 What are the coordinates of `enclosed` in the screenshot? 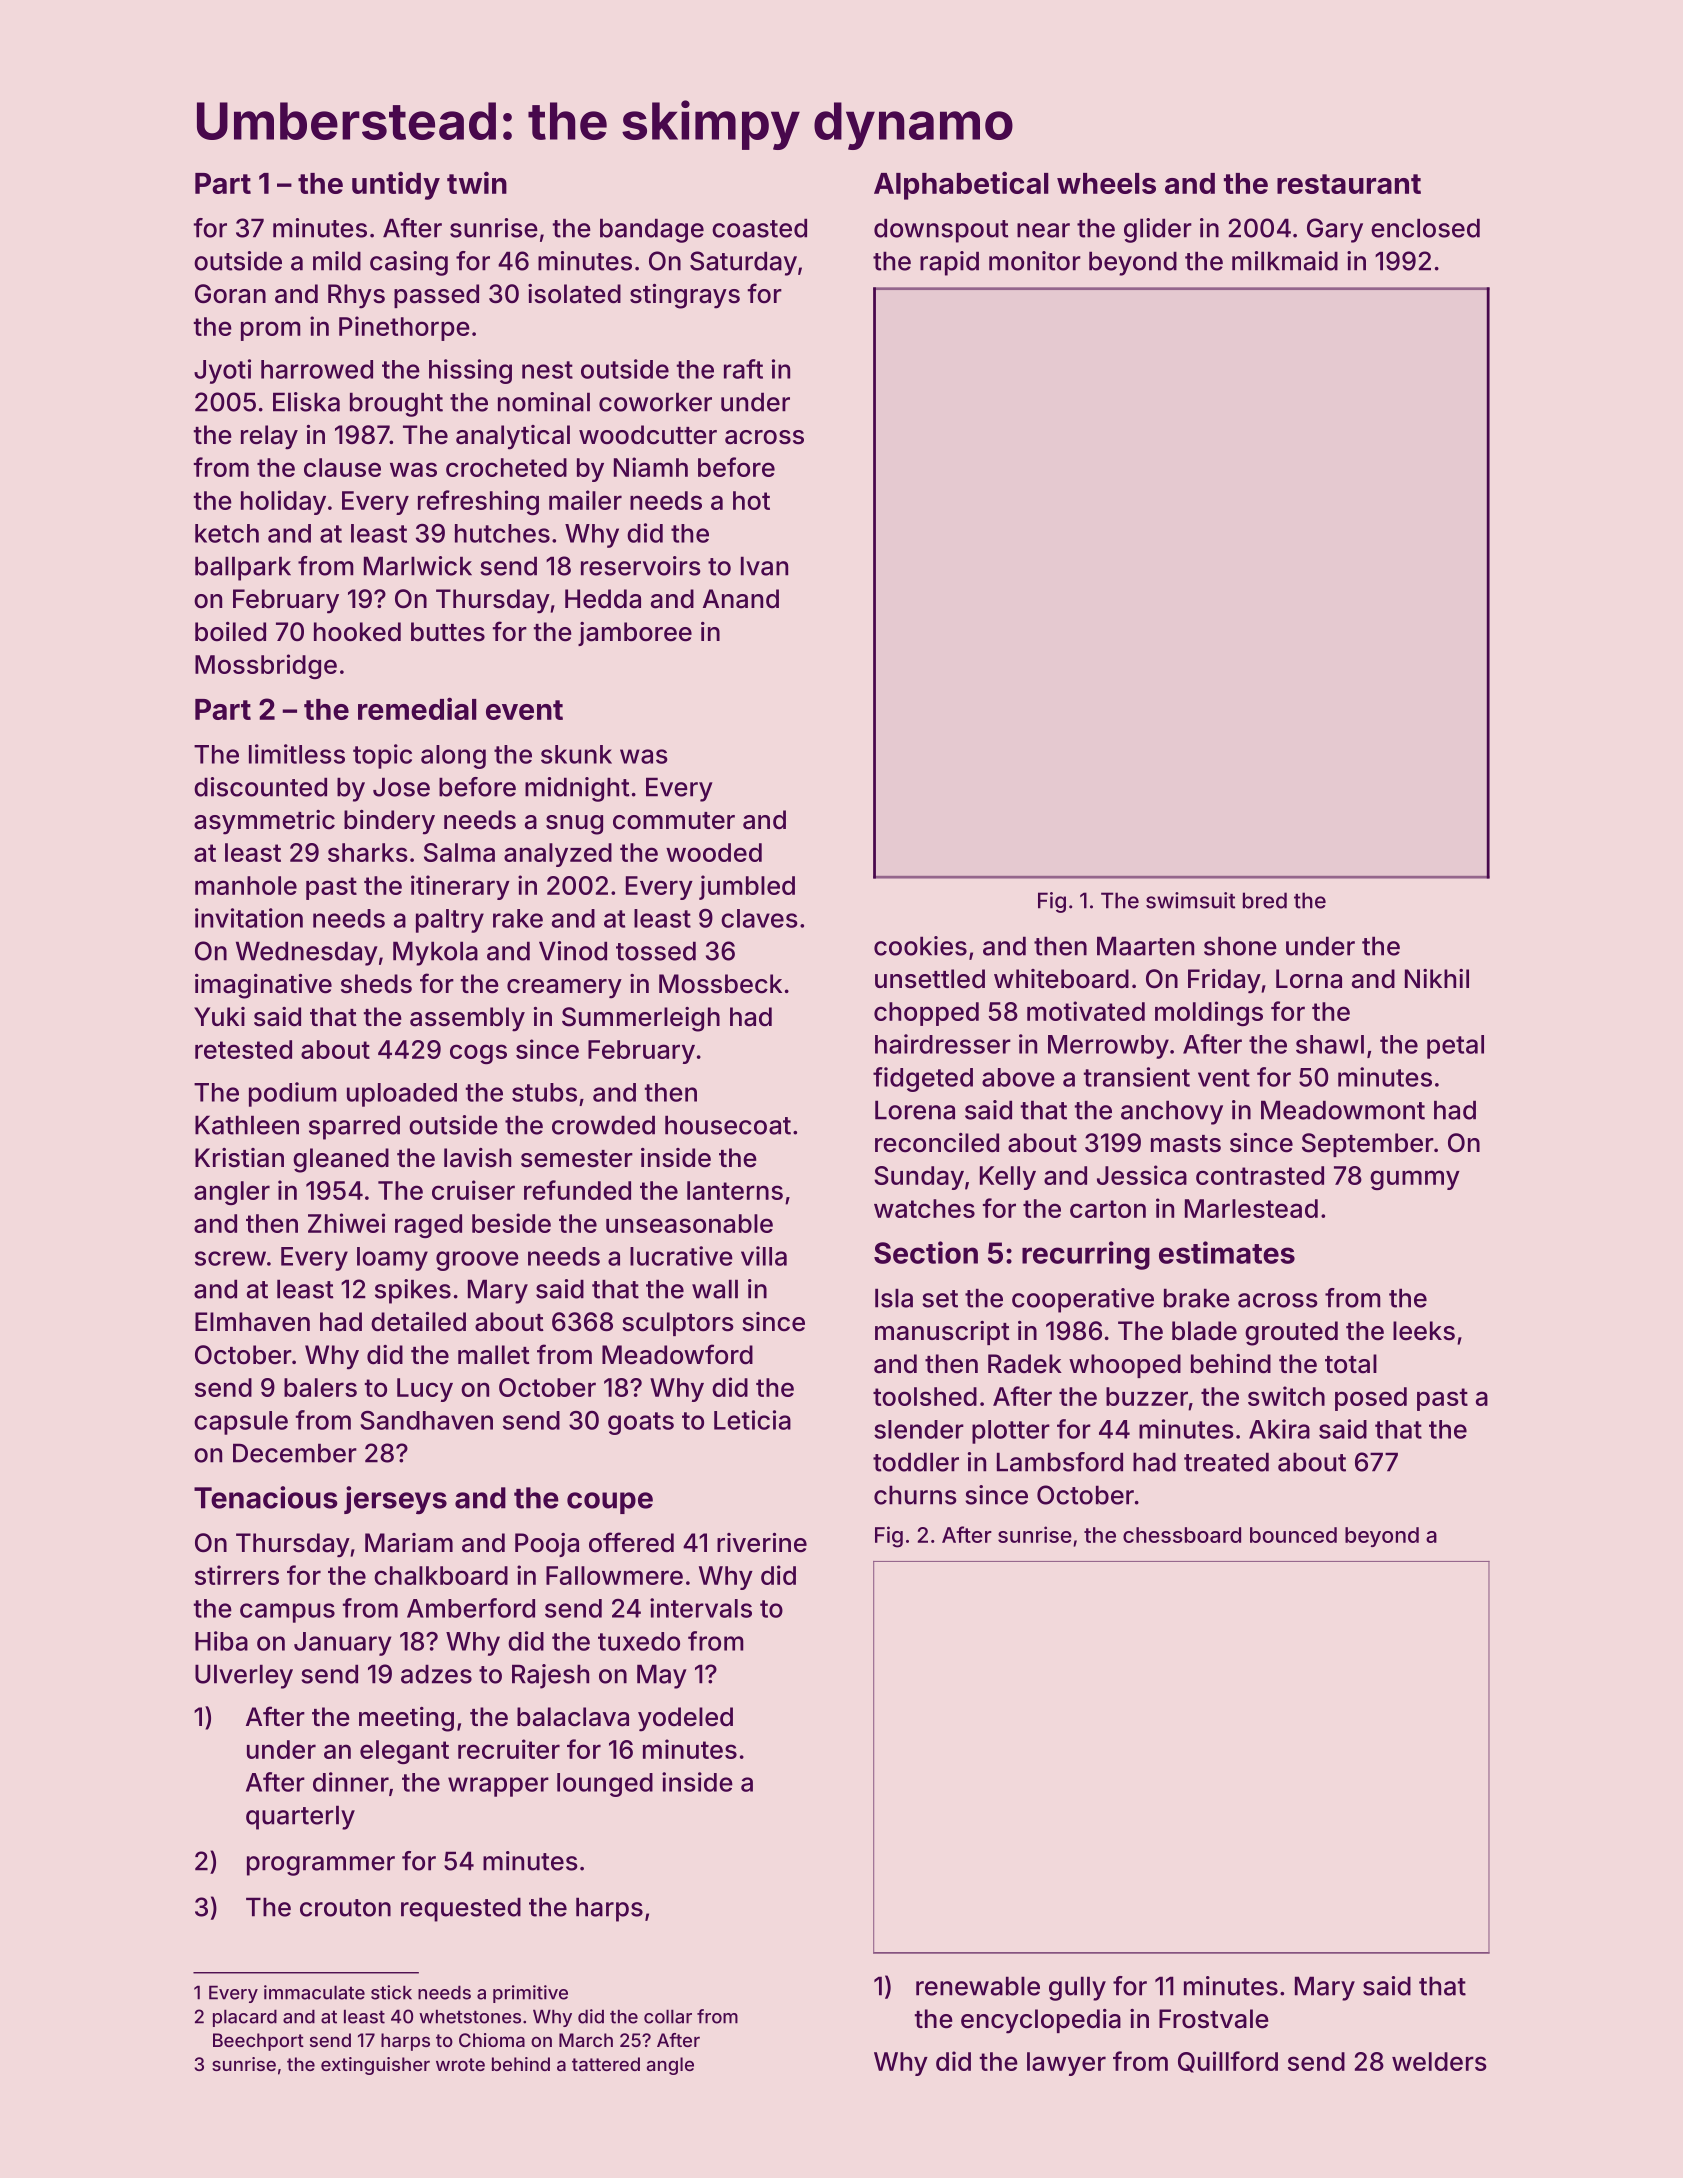 It's located at (1425, 228).
